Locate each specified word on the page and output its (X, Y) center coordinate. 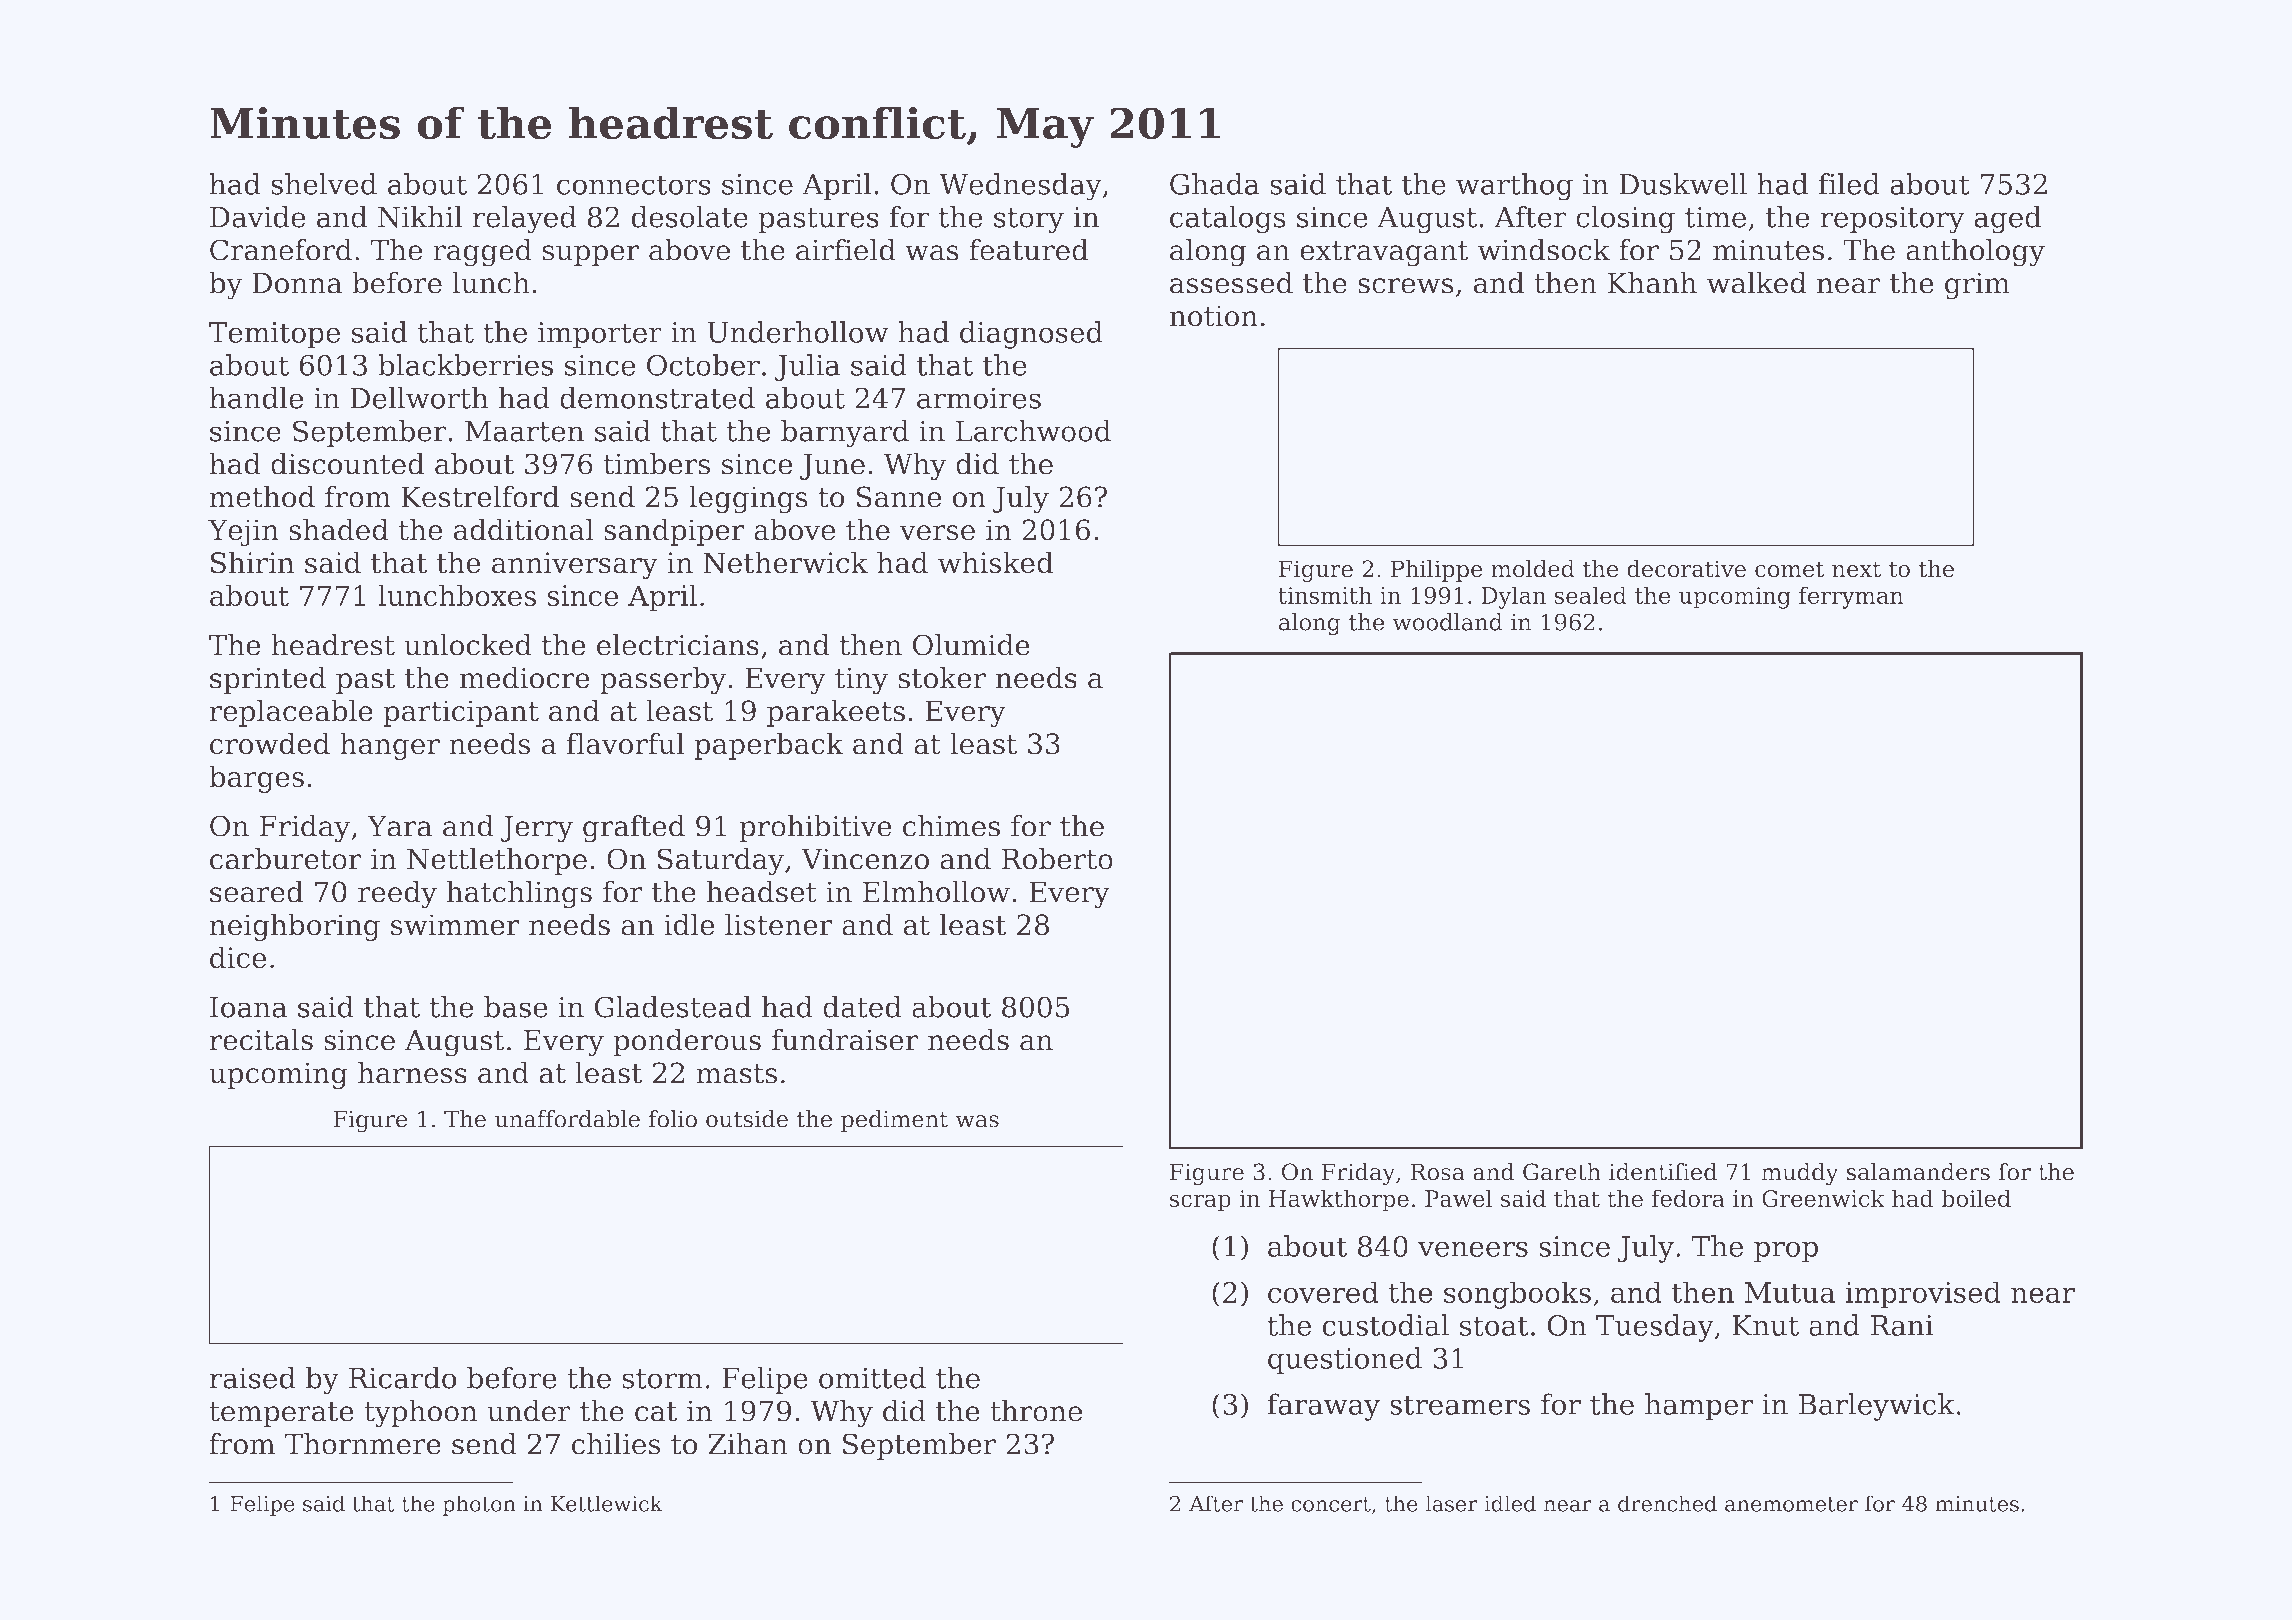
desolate (689, 217)
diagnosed (1031, 335)
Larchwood (1033, 431)
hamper (1699, 1407)
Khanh (1652, 283)
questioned (1345, 1361)
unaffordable (567, 1119)
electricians (678, 645)
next (1856, 569)
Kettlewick (606, 1503)
